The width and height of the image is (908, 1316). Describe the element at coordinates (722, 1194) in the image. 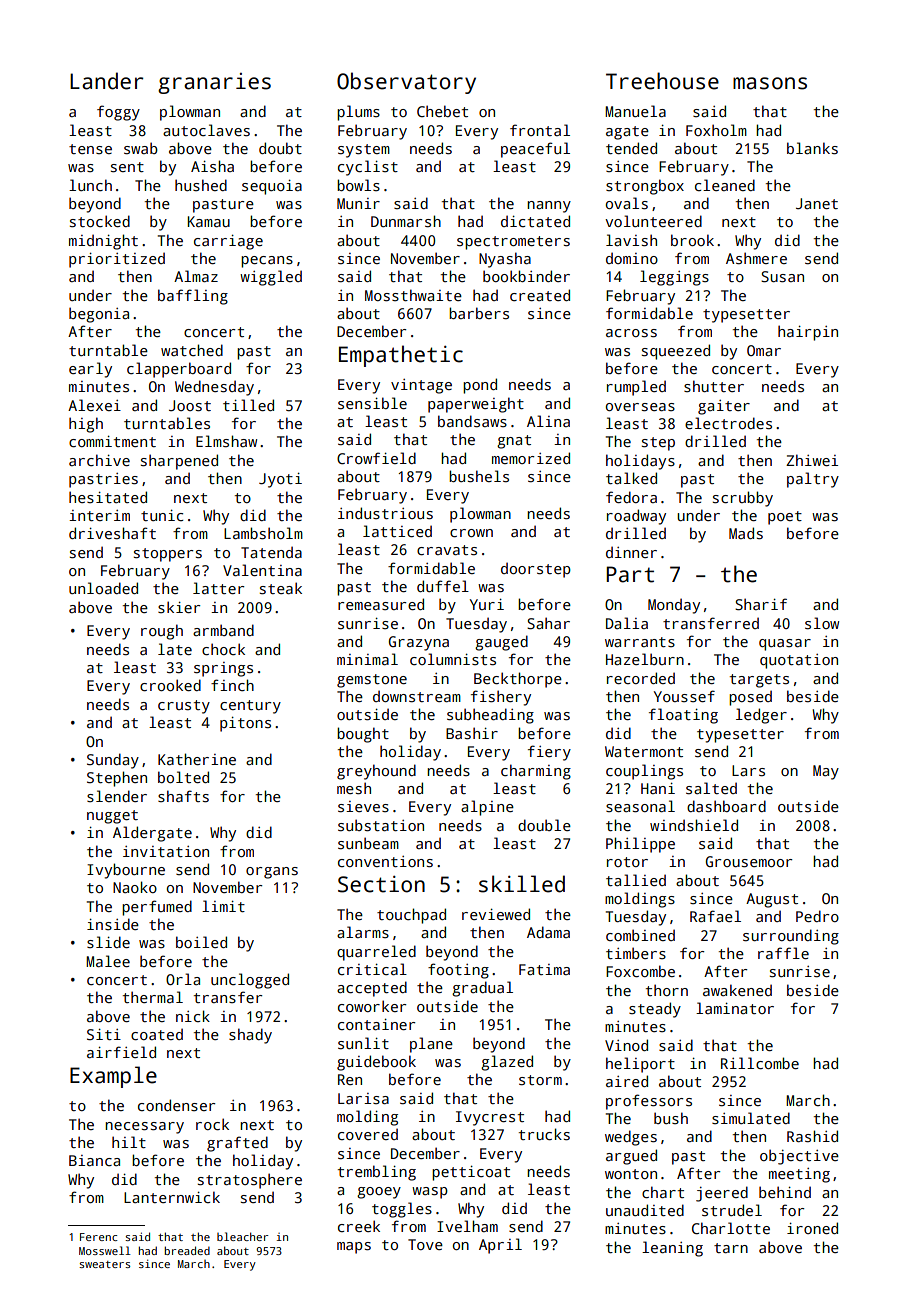

I see `jeered` at that location.
